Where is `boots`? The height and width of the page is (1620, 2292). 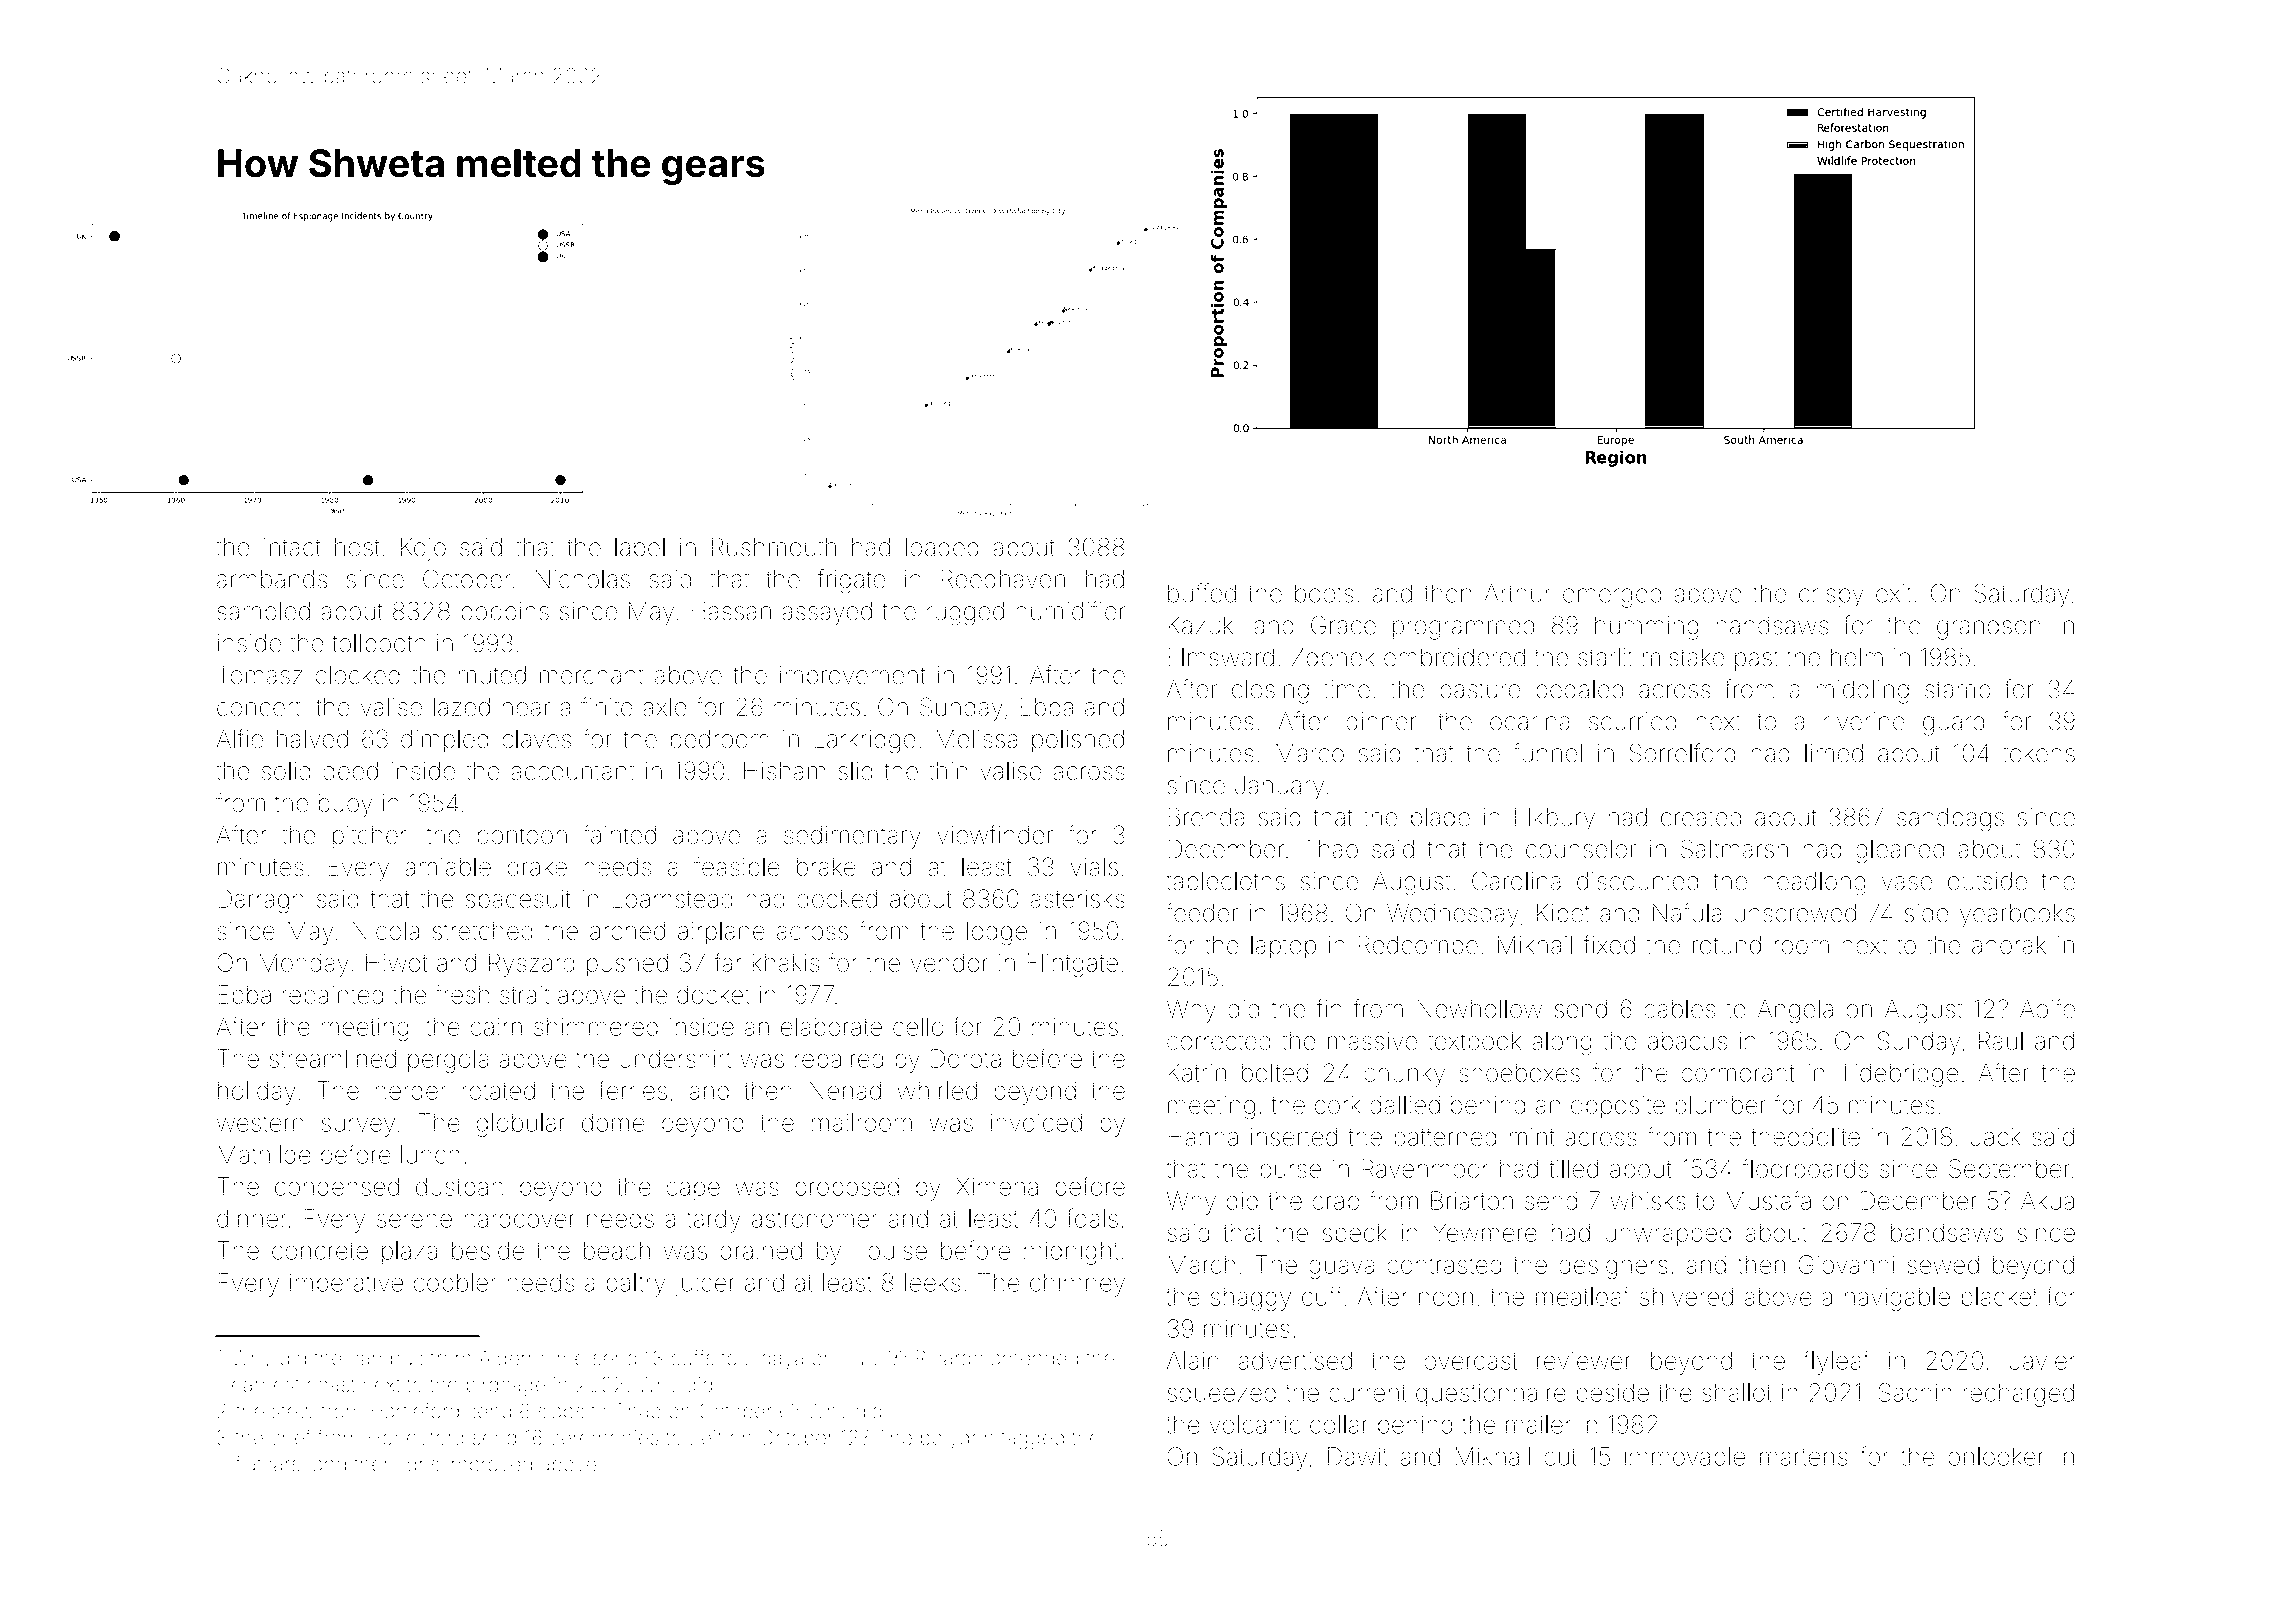 boots is located at coordinates (1324, 593).
